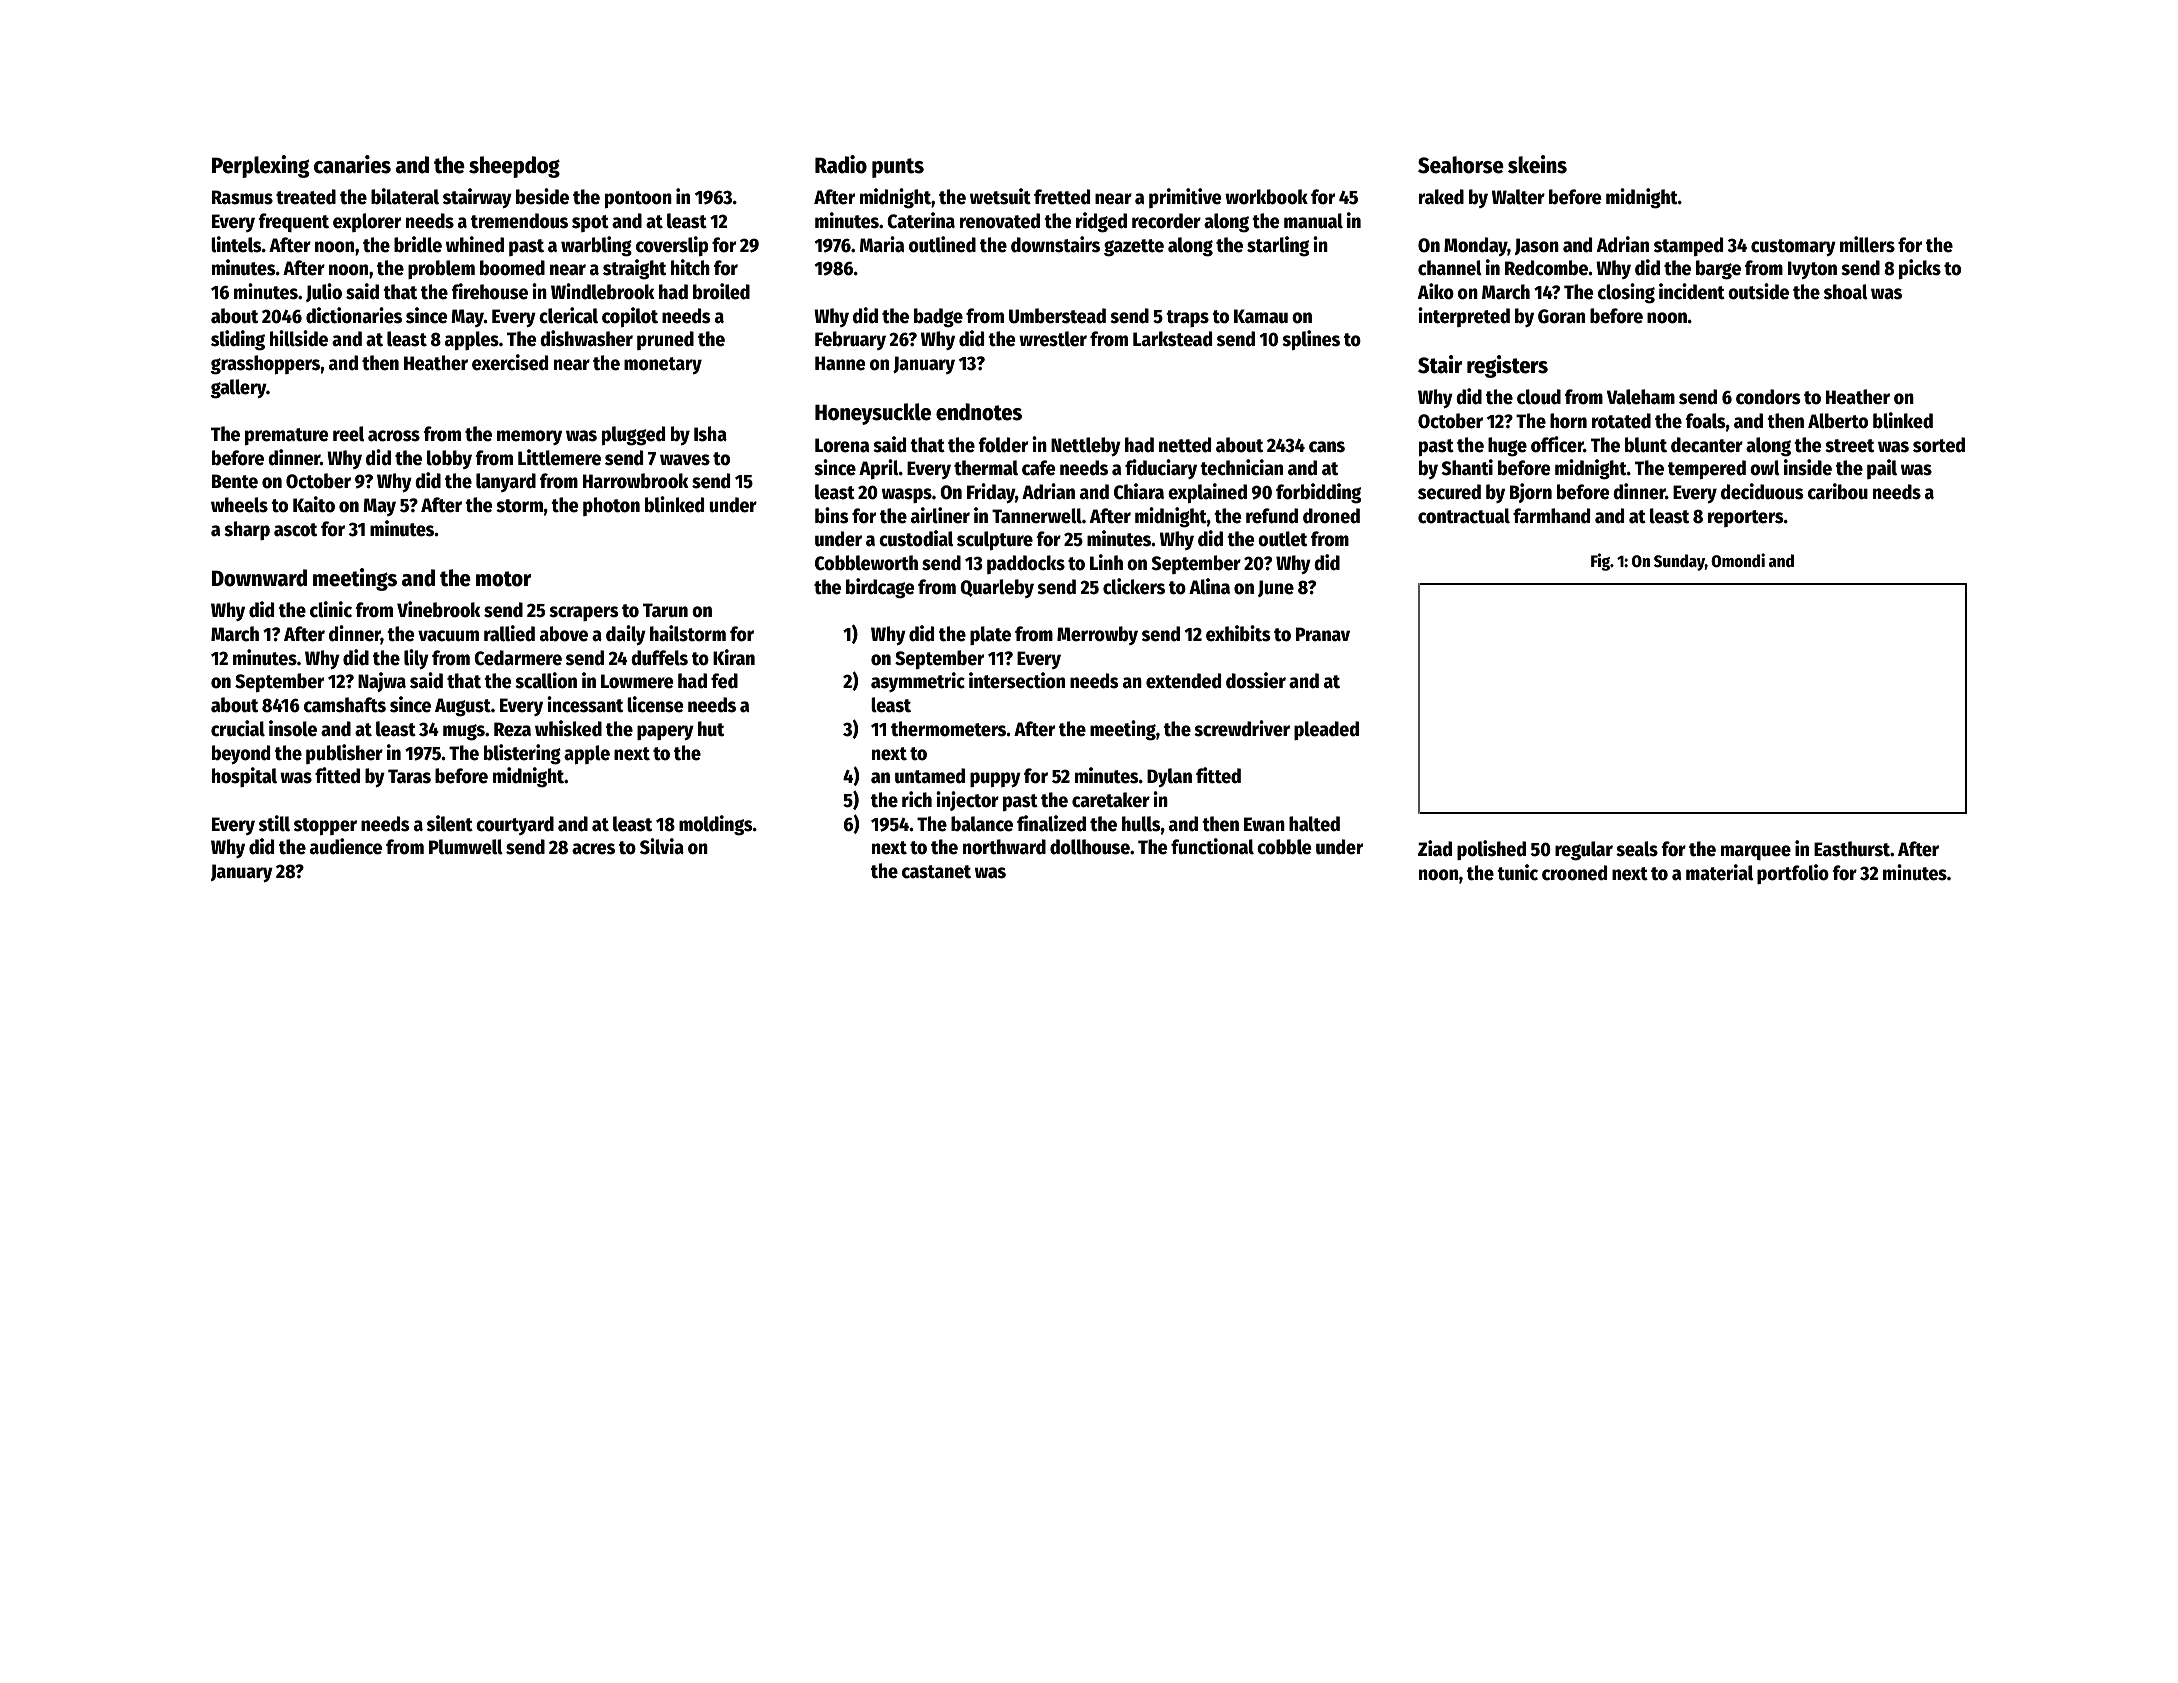 The width and height of the screenshot is (2178, 1683). What do you see at coordinates (1017, 680) in the screenshot?
I see `intersection` at bounding box center [1017, 680].
